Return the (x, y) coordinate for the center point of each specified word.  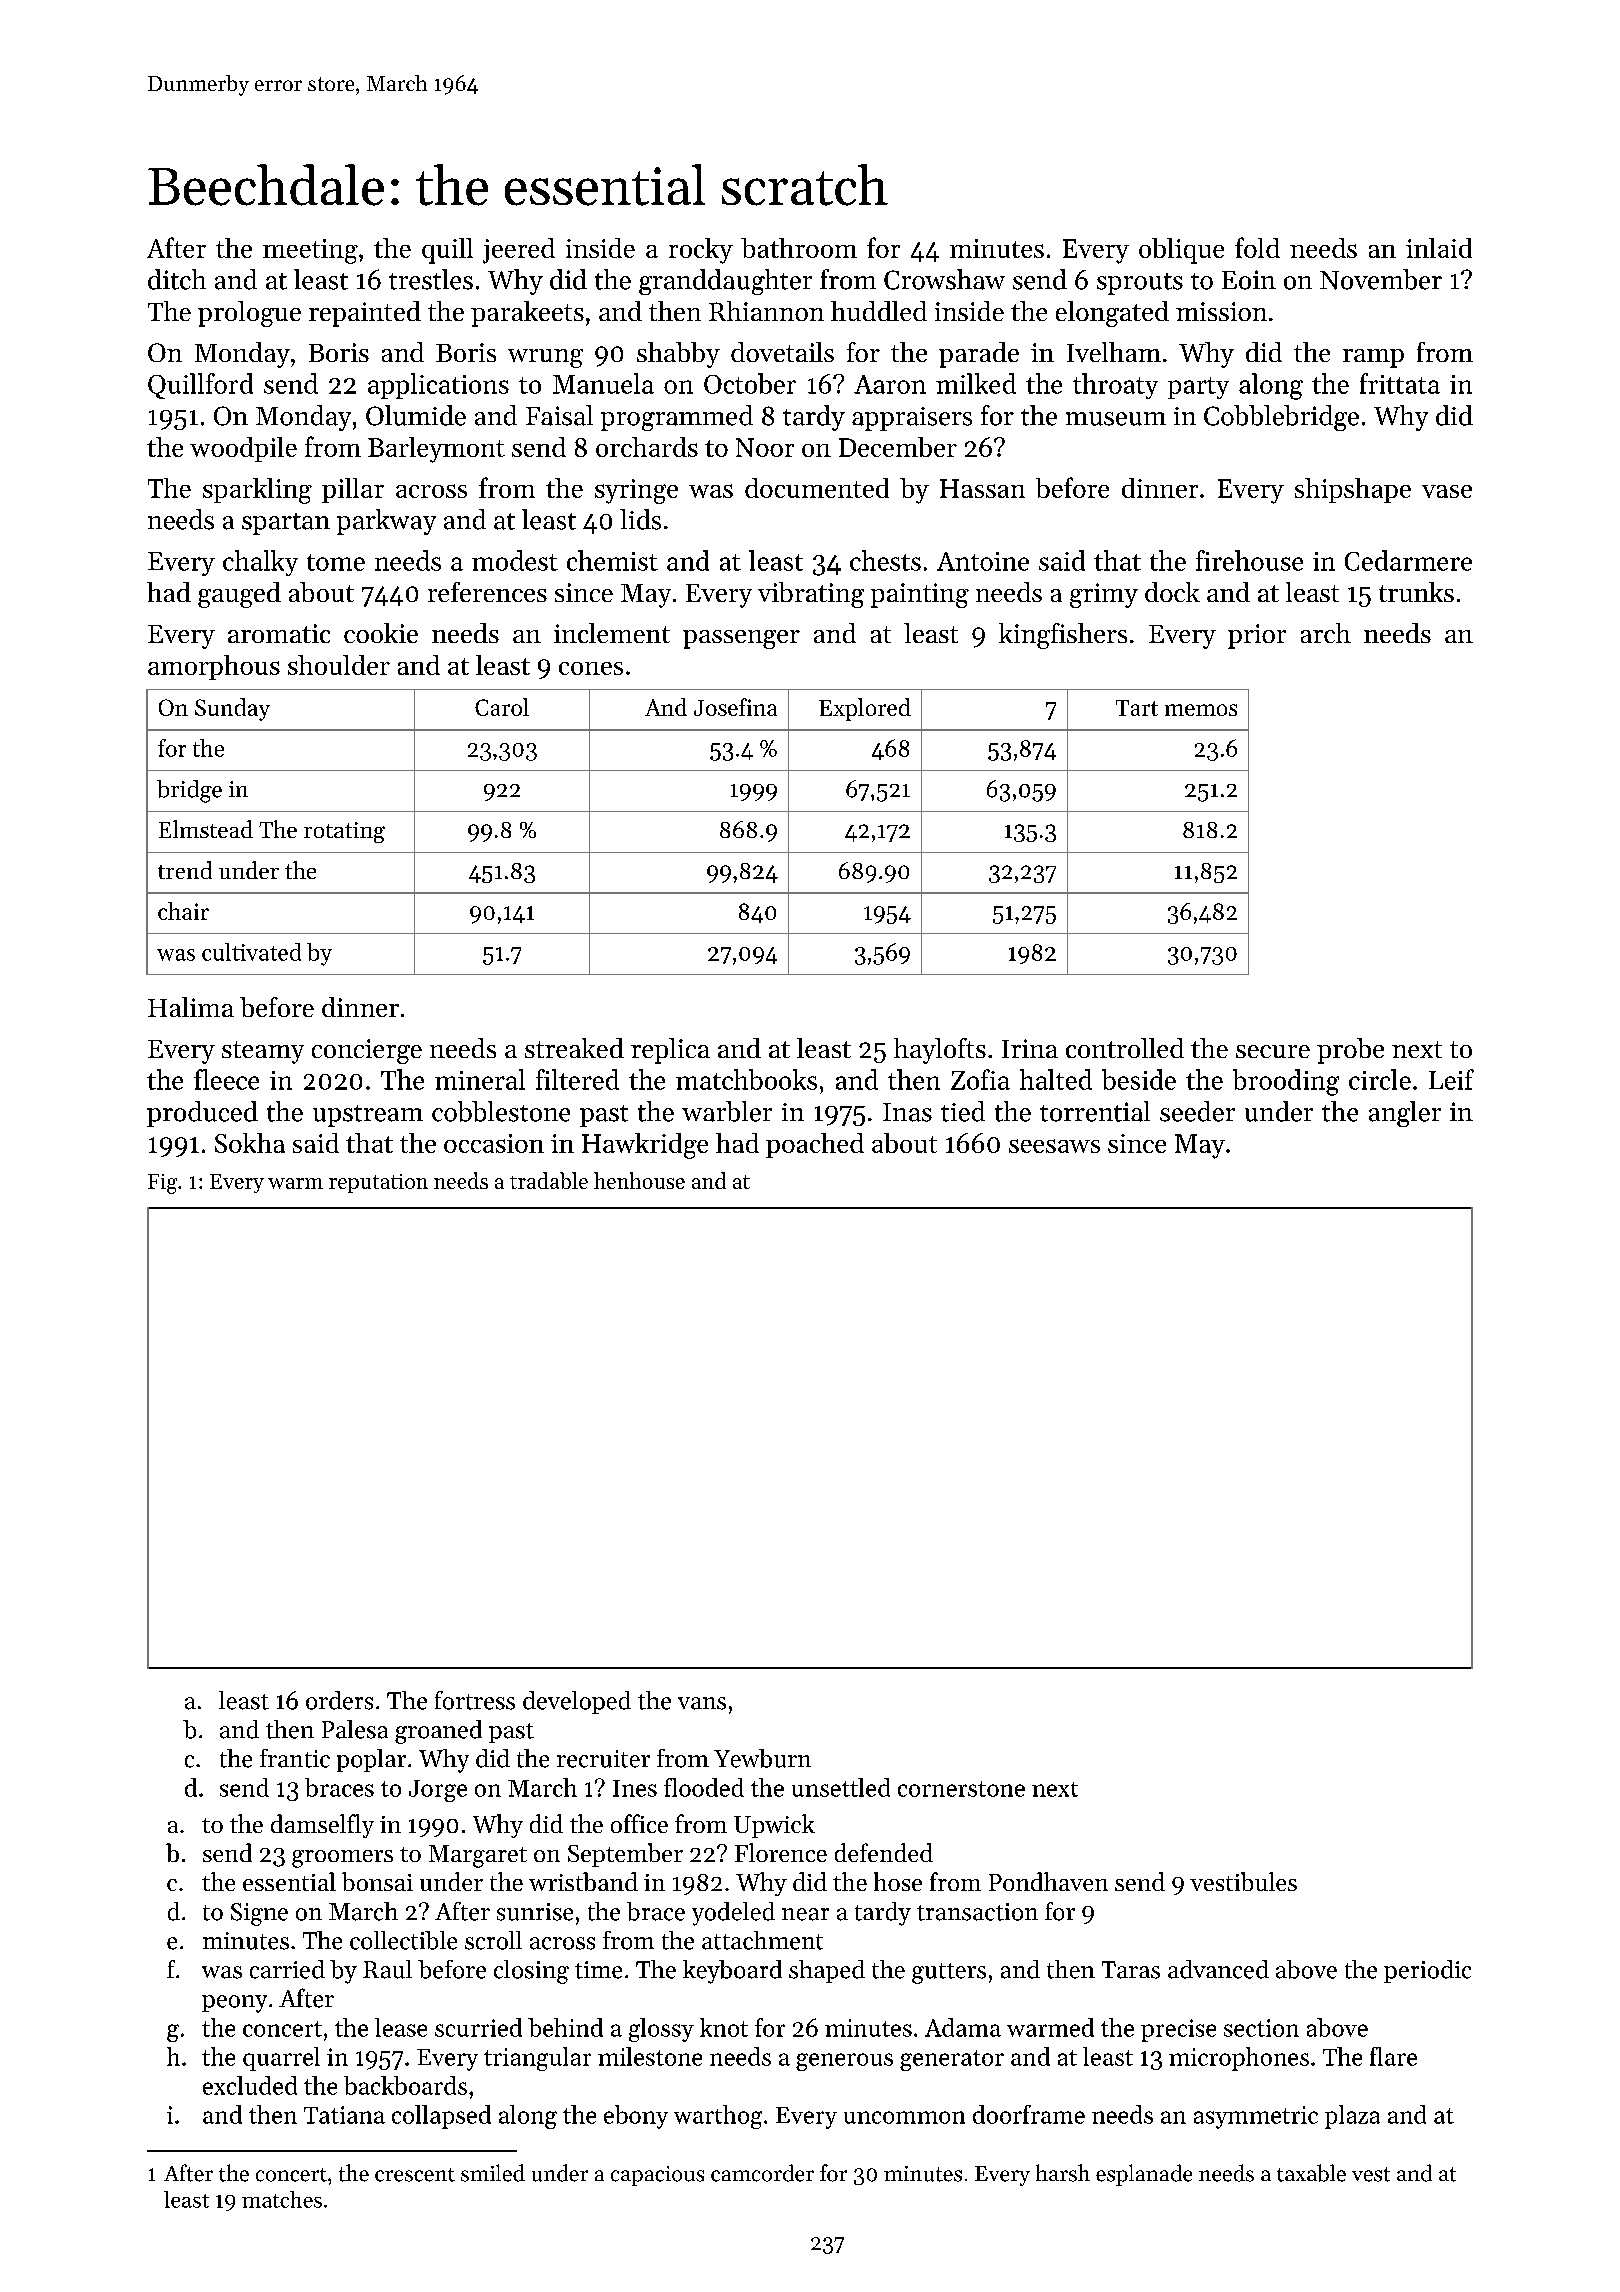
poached (815, 1145)
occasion (494, 1143)
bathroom (799, 248)
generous (844, 2062)
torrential (1095, 1111)
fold (1257, 247)
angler (1405, 1114)
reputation (378, 1183)
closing (531, 1972)
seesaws (1054, 1146)
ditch (177, 279)
